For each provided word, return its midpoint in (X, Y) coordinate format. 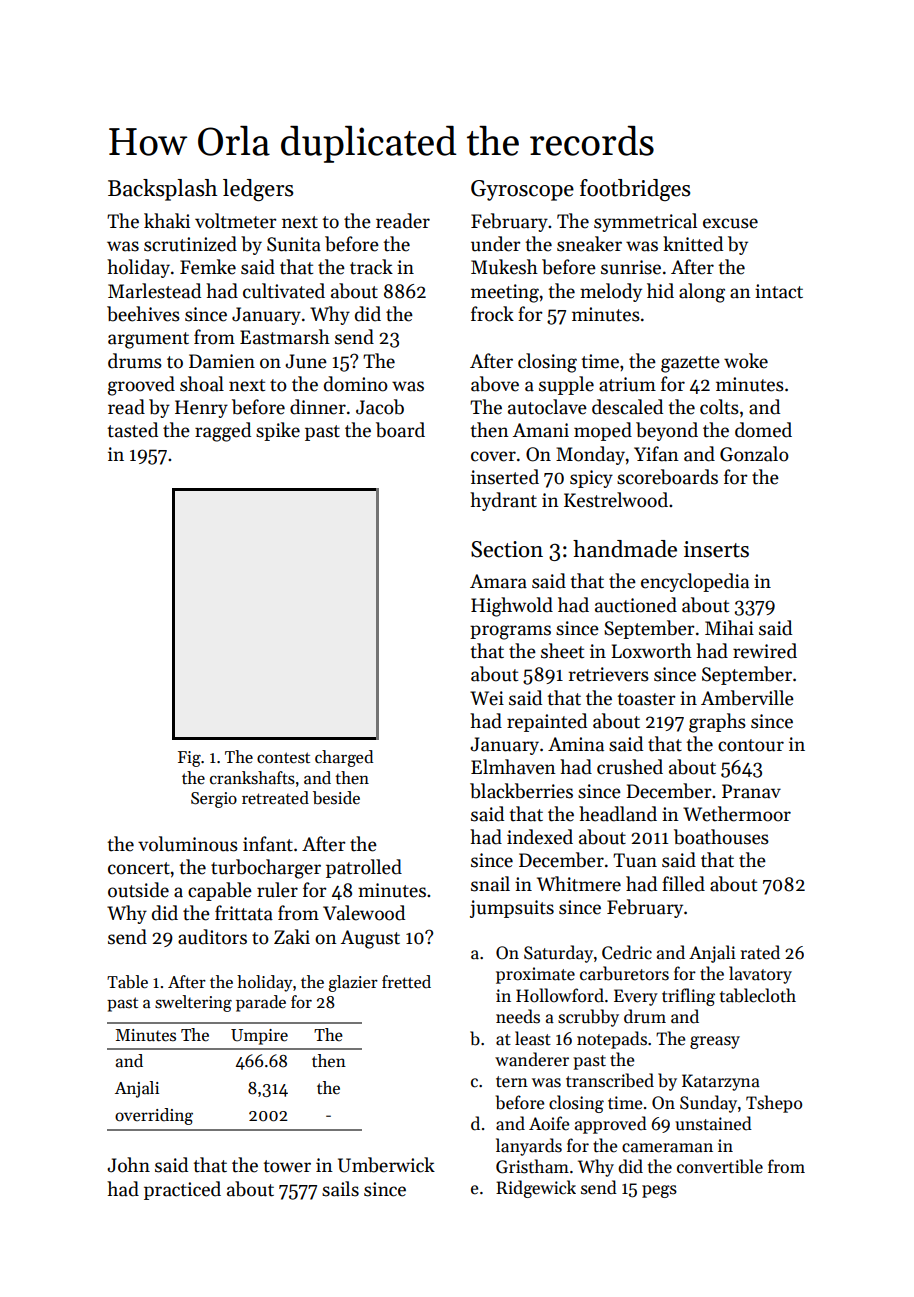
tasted (132, 430)
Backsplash (162, 190)
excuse (730, 223)
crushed (630, 767)
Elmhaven (513, 767)
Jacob (380, 407)
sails (340, 1189)
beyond (667, 431)
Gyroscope (522, 190)
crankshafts (252, 778)
